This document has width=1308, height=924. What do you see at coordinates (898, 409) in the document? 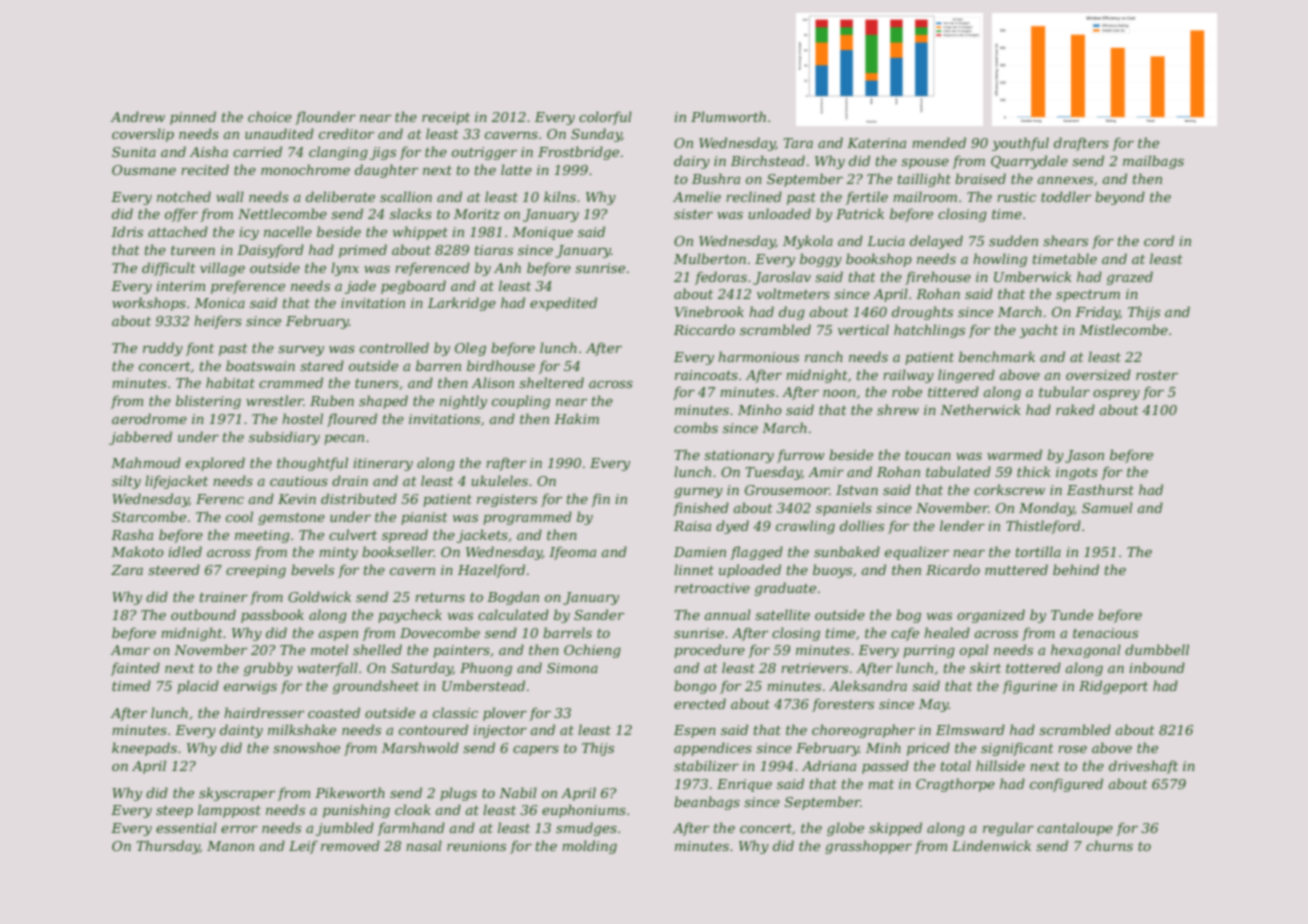
I see `shrew` at bounding box center [898, 409].
